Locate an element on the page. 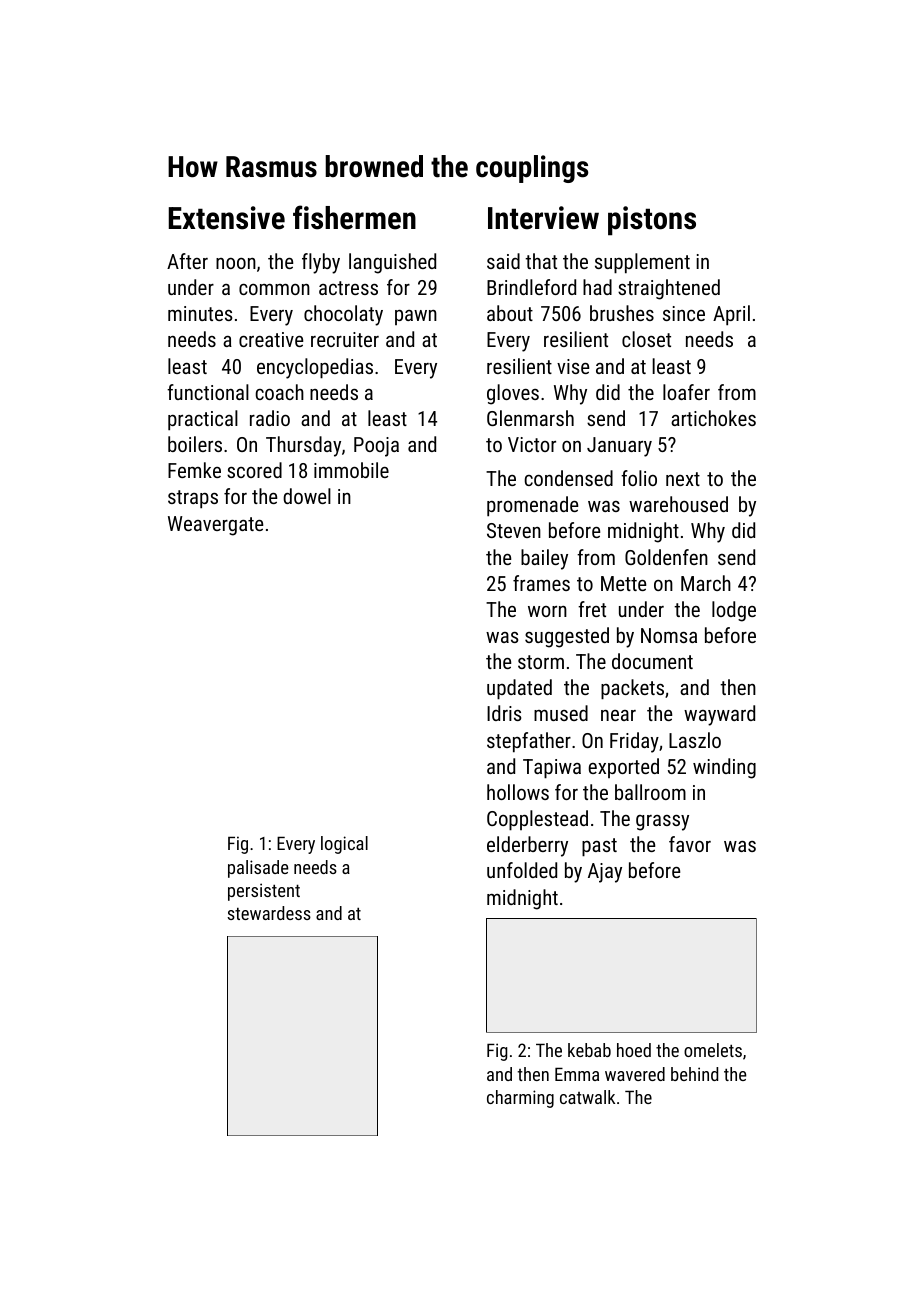 This document has width=924, height=1311. promenade is located at coordinates (532, 506).
